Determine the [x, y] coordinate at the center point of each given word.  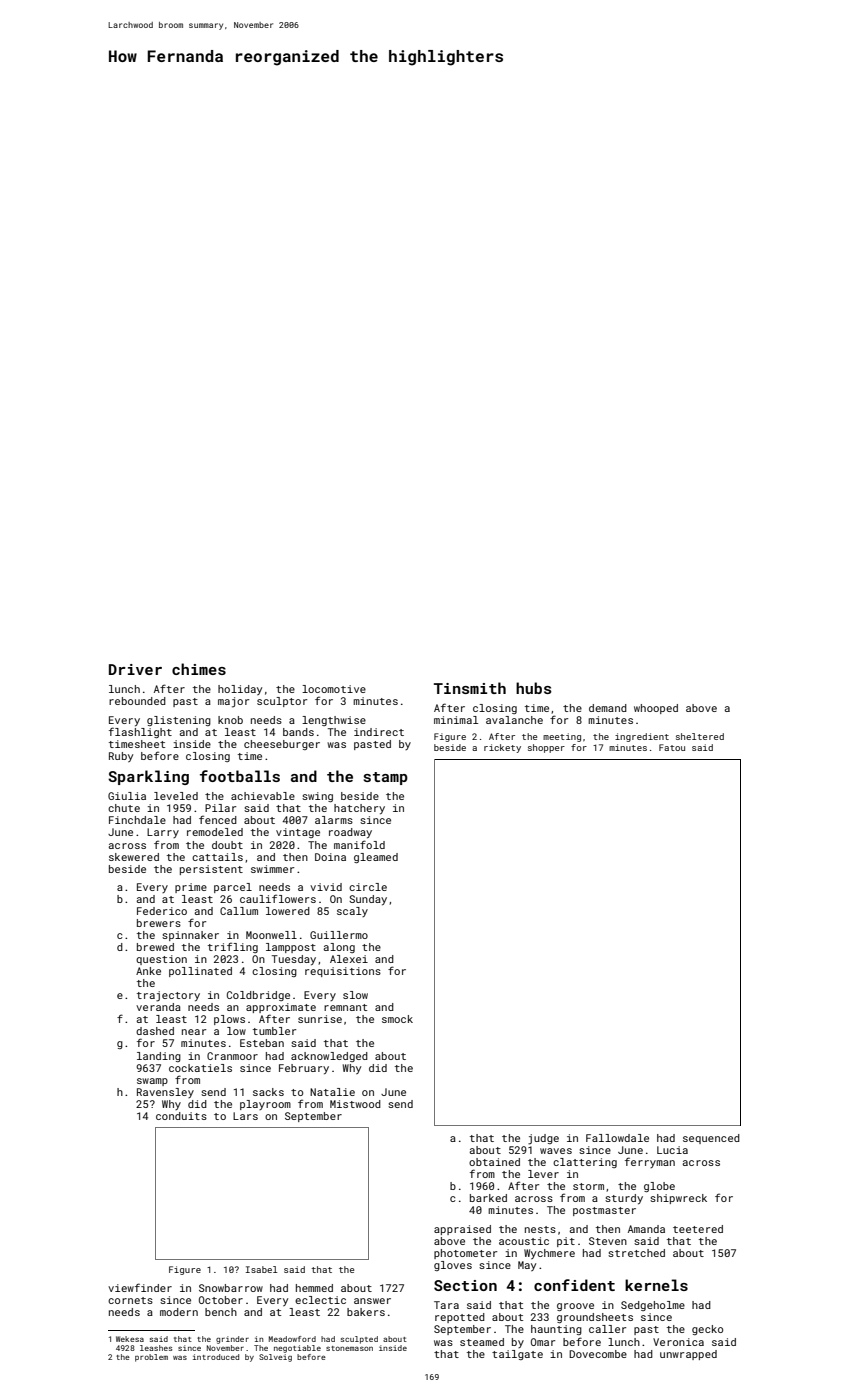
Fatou [672, 747]
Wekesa [130, 1339]
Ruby [121, 757]
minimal [456, 720]
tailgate [517, 1355]
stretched [636, 1253]
